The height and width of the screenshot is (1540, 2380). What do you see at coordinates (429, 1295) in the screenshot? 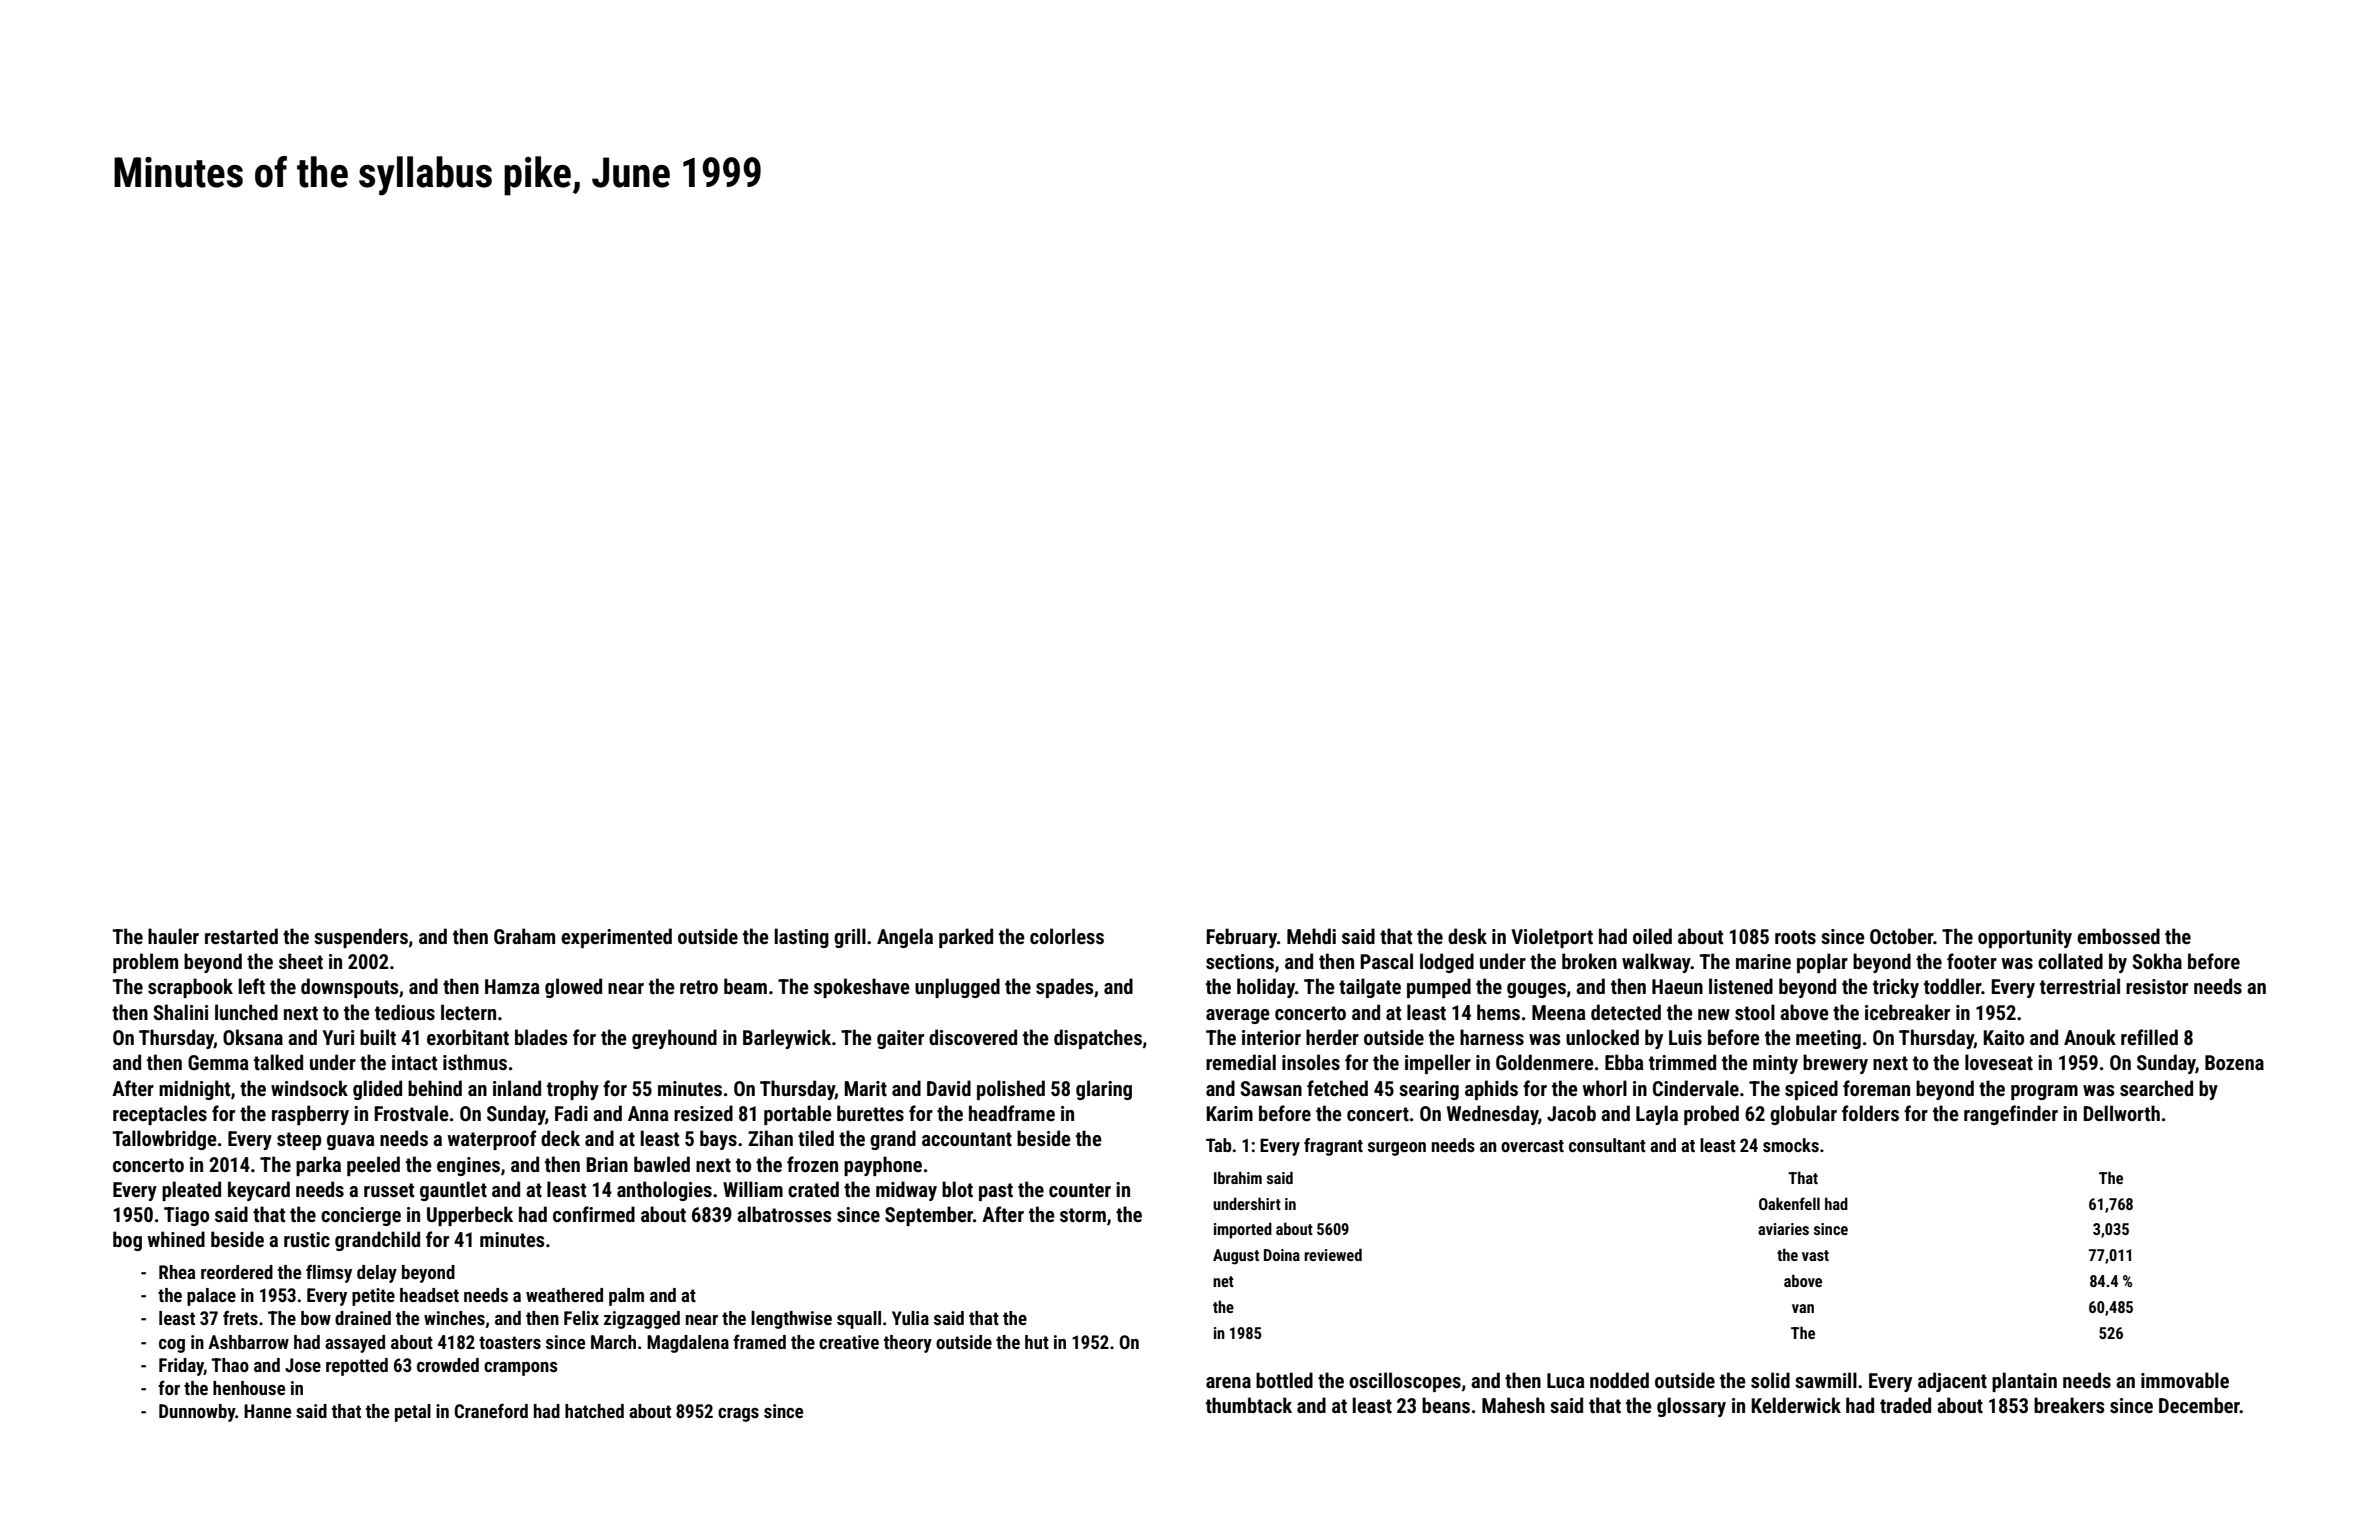
I see `headset` at bounding box center [429, 1295].
